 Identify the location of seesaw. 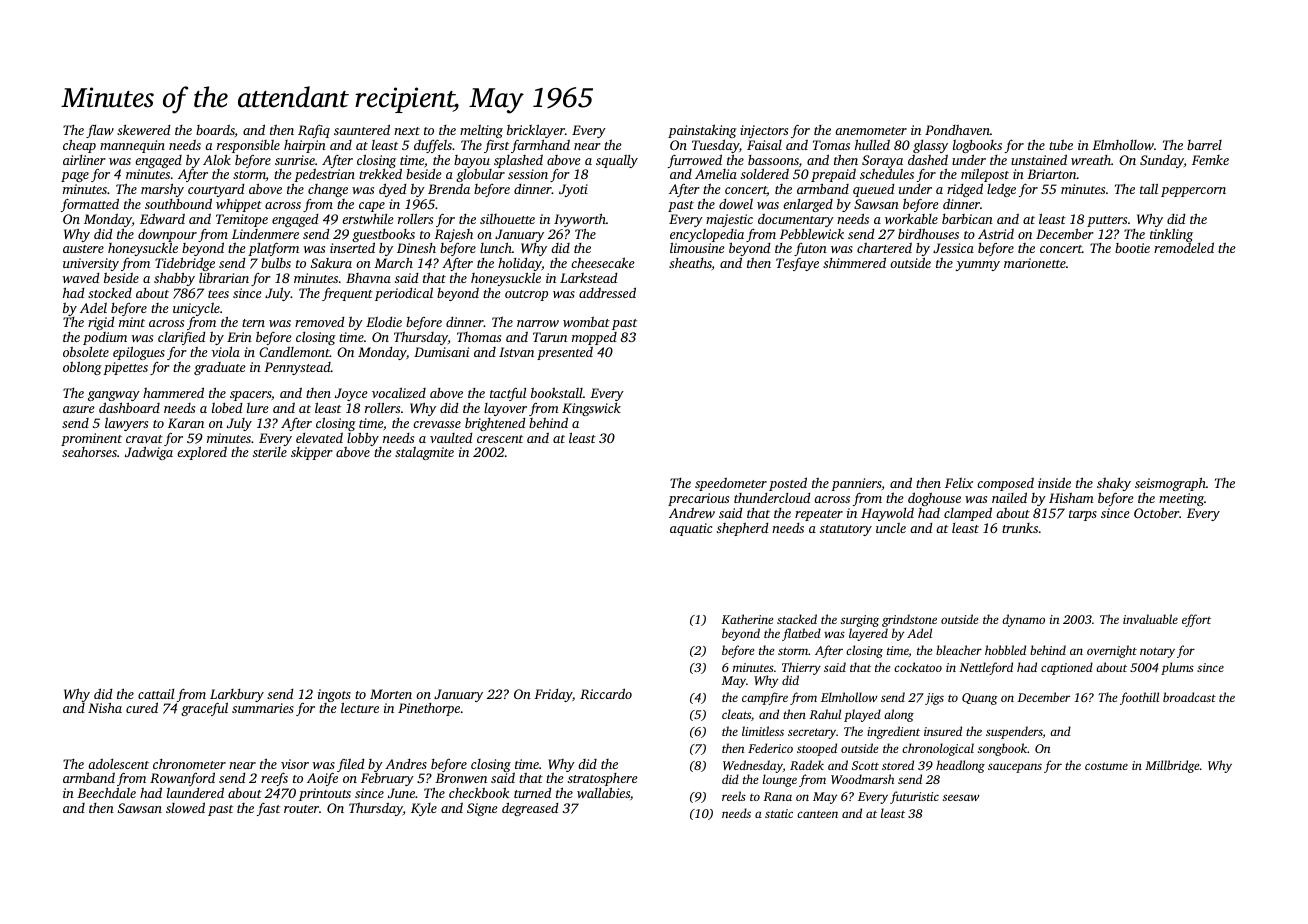
(961, 797).
